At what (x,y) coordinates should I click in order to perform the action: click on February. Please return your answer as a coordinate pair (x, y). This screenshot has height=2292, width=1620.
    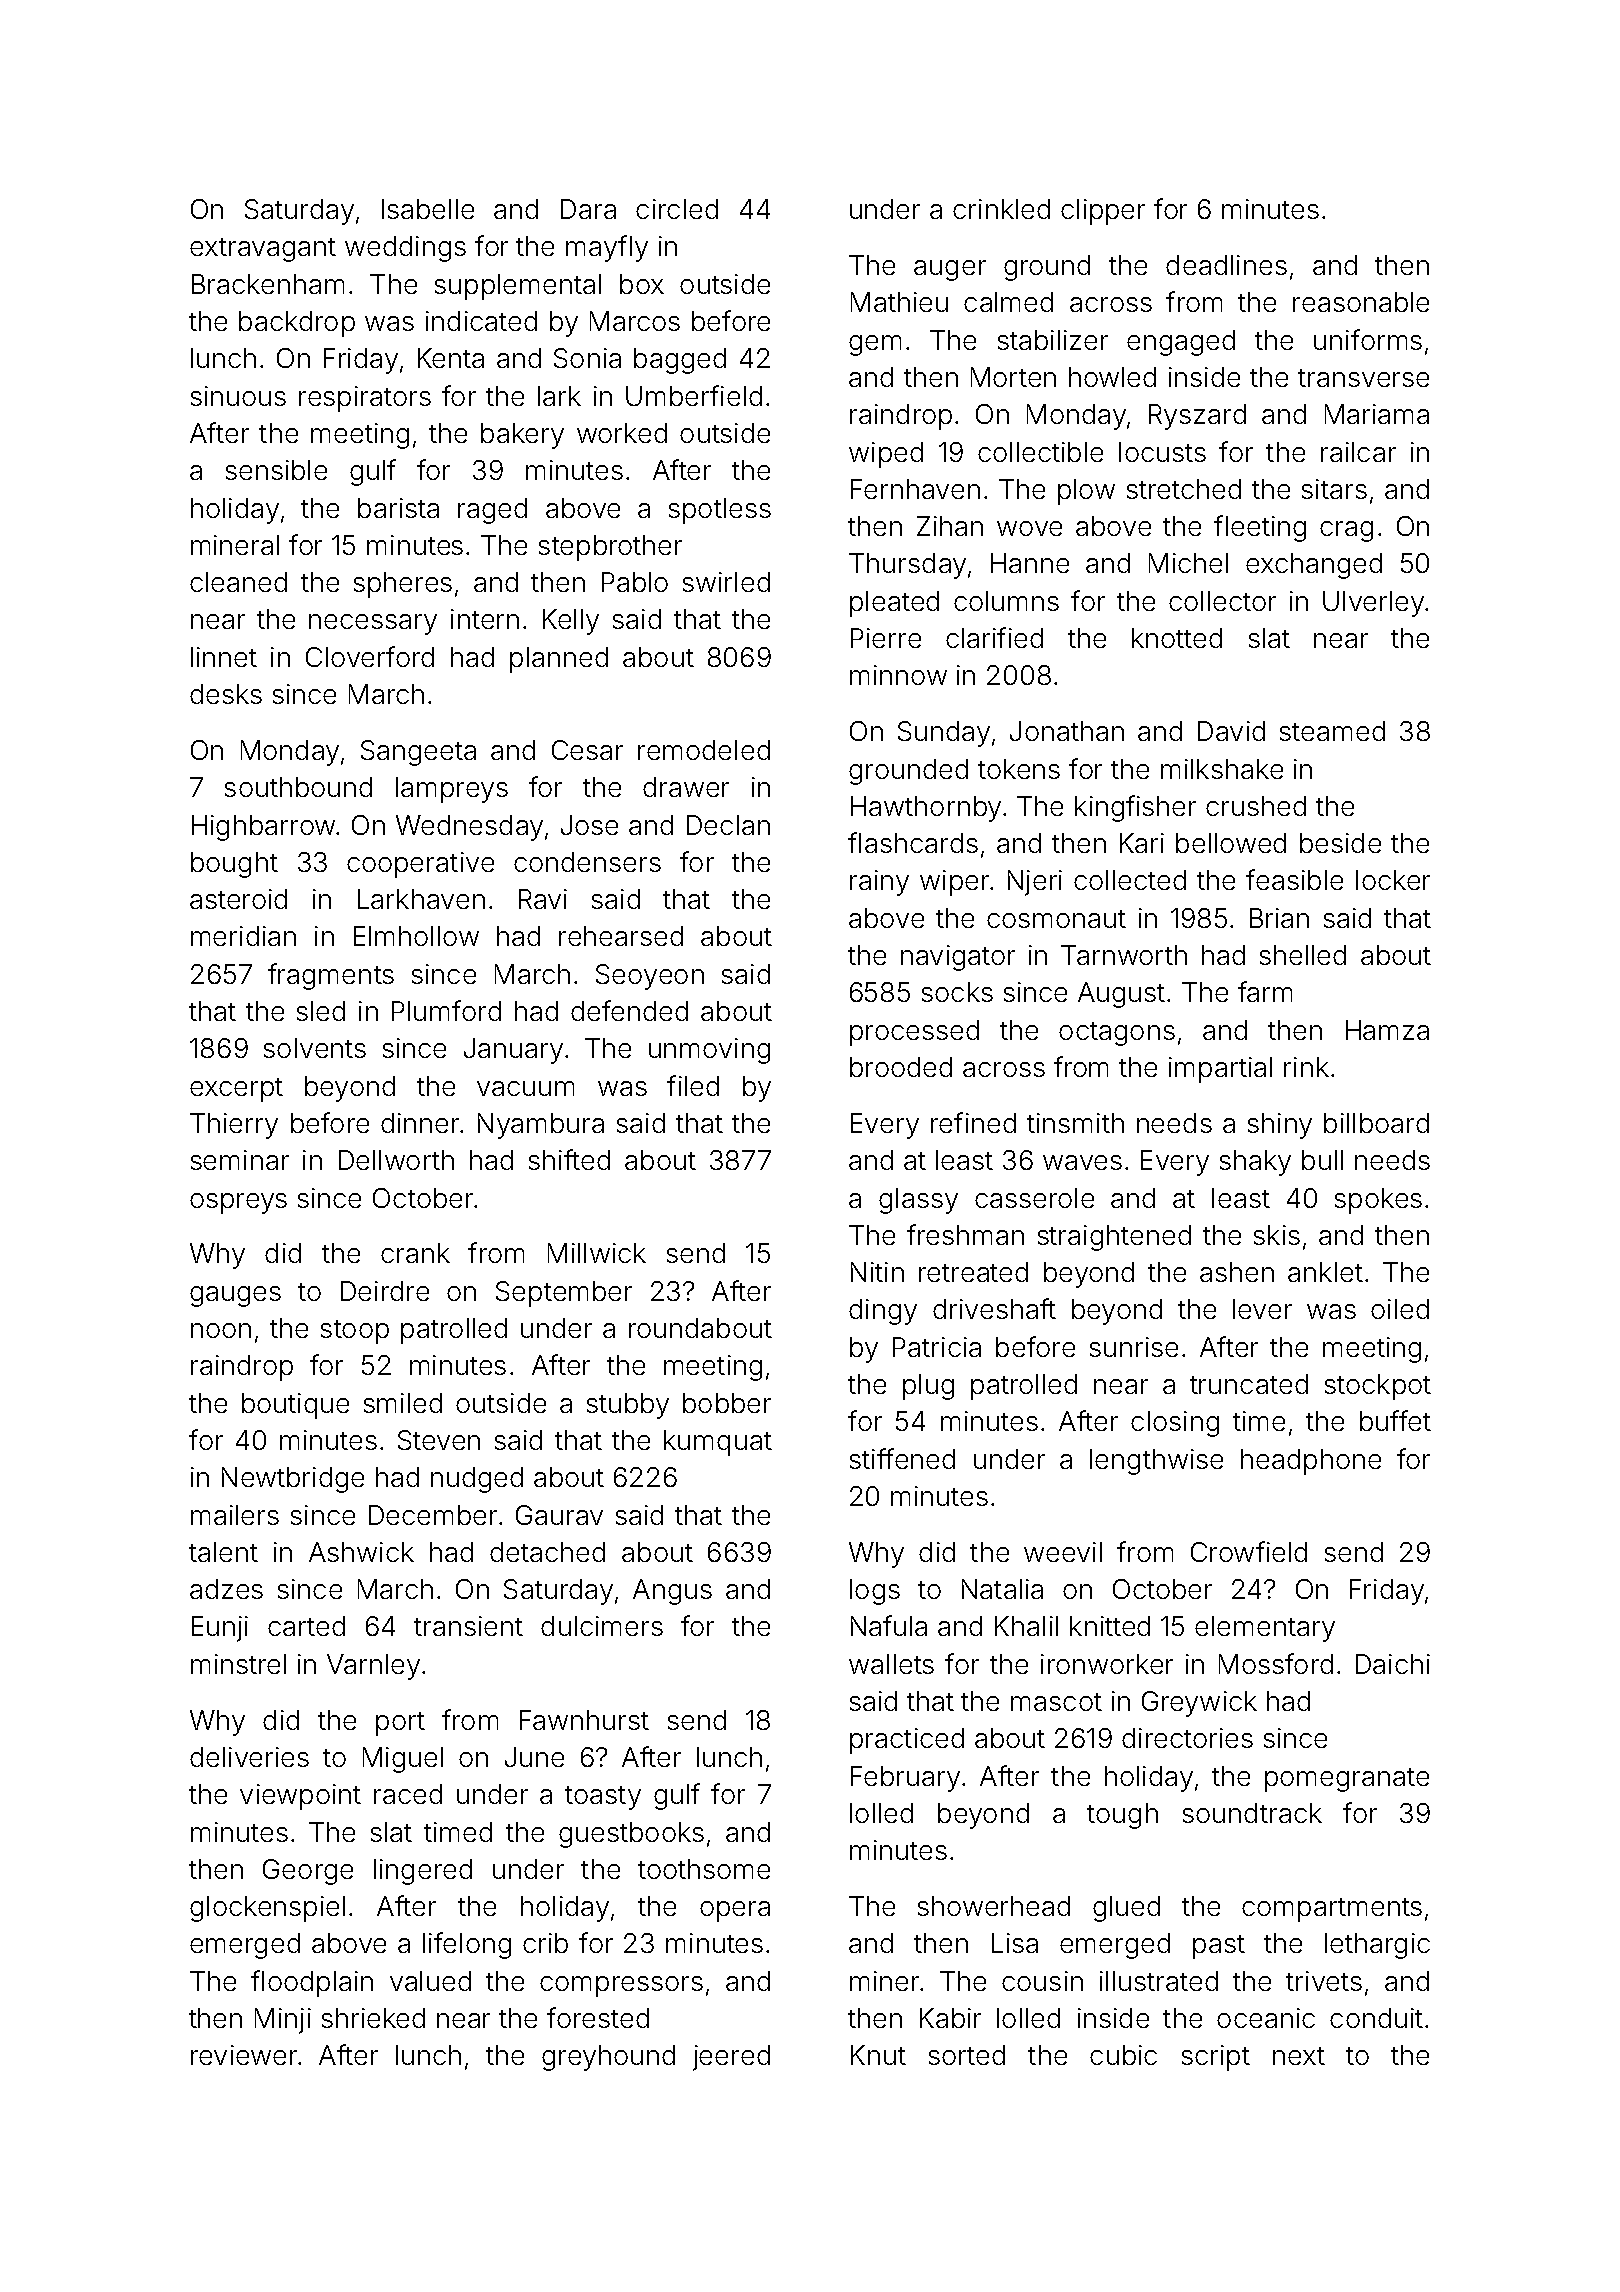
    Looking at the image, I should click on (905, 1779).
